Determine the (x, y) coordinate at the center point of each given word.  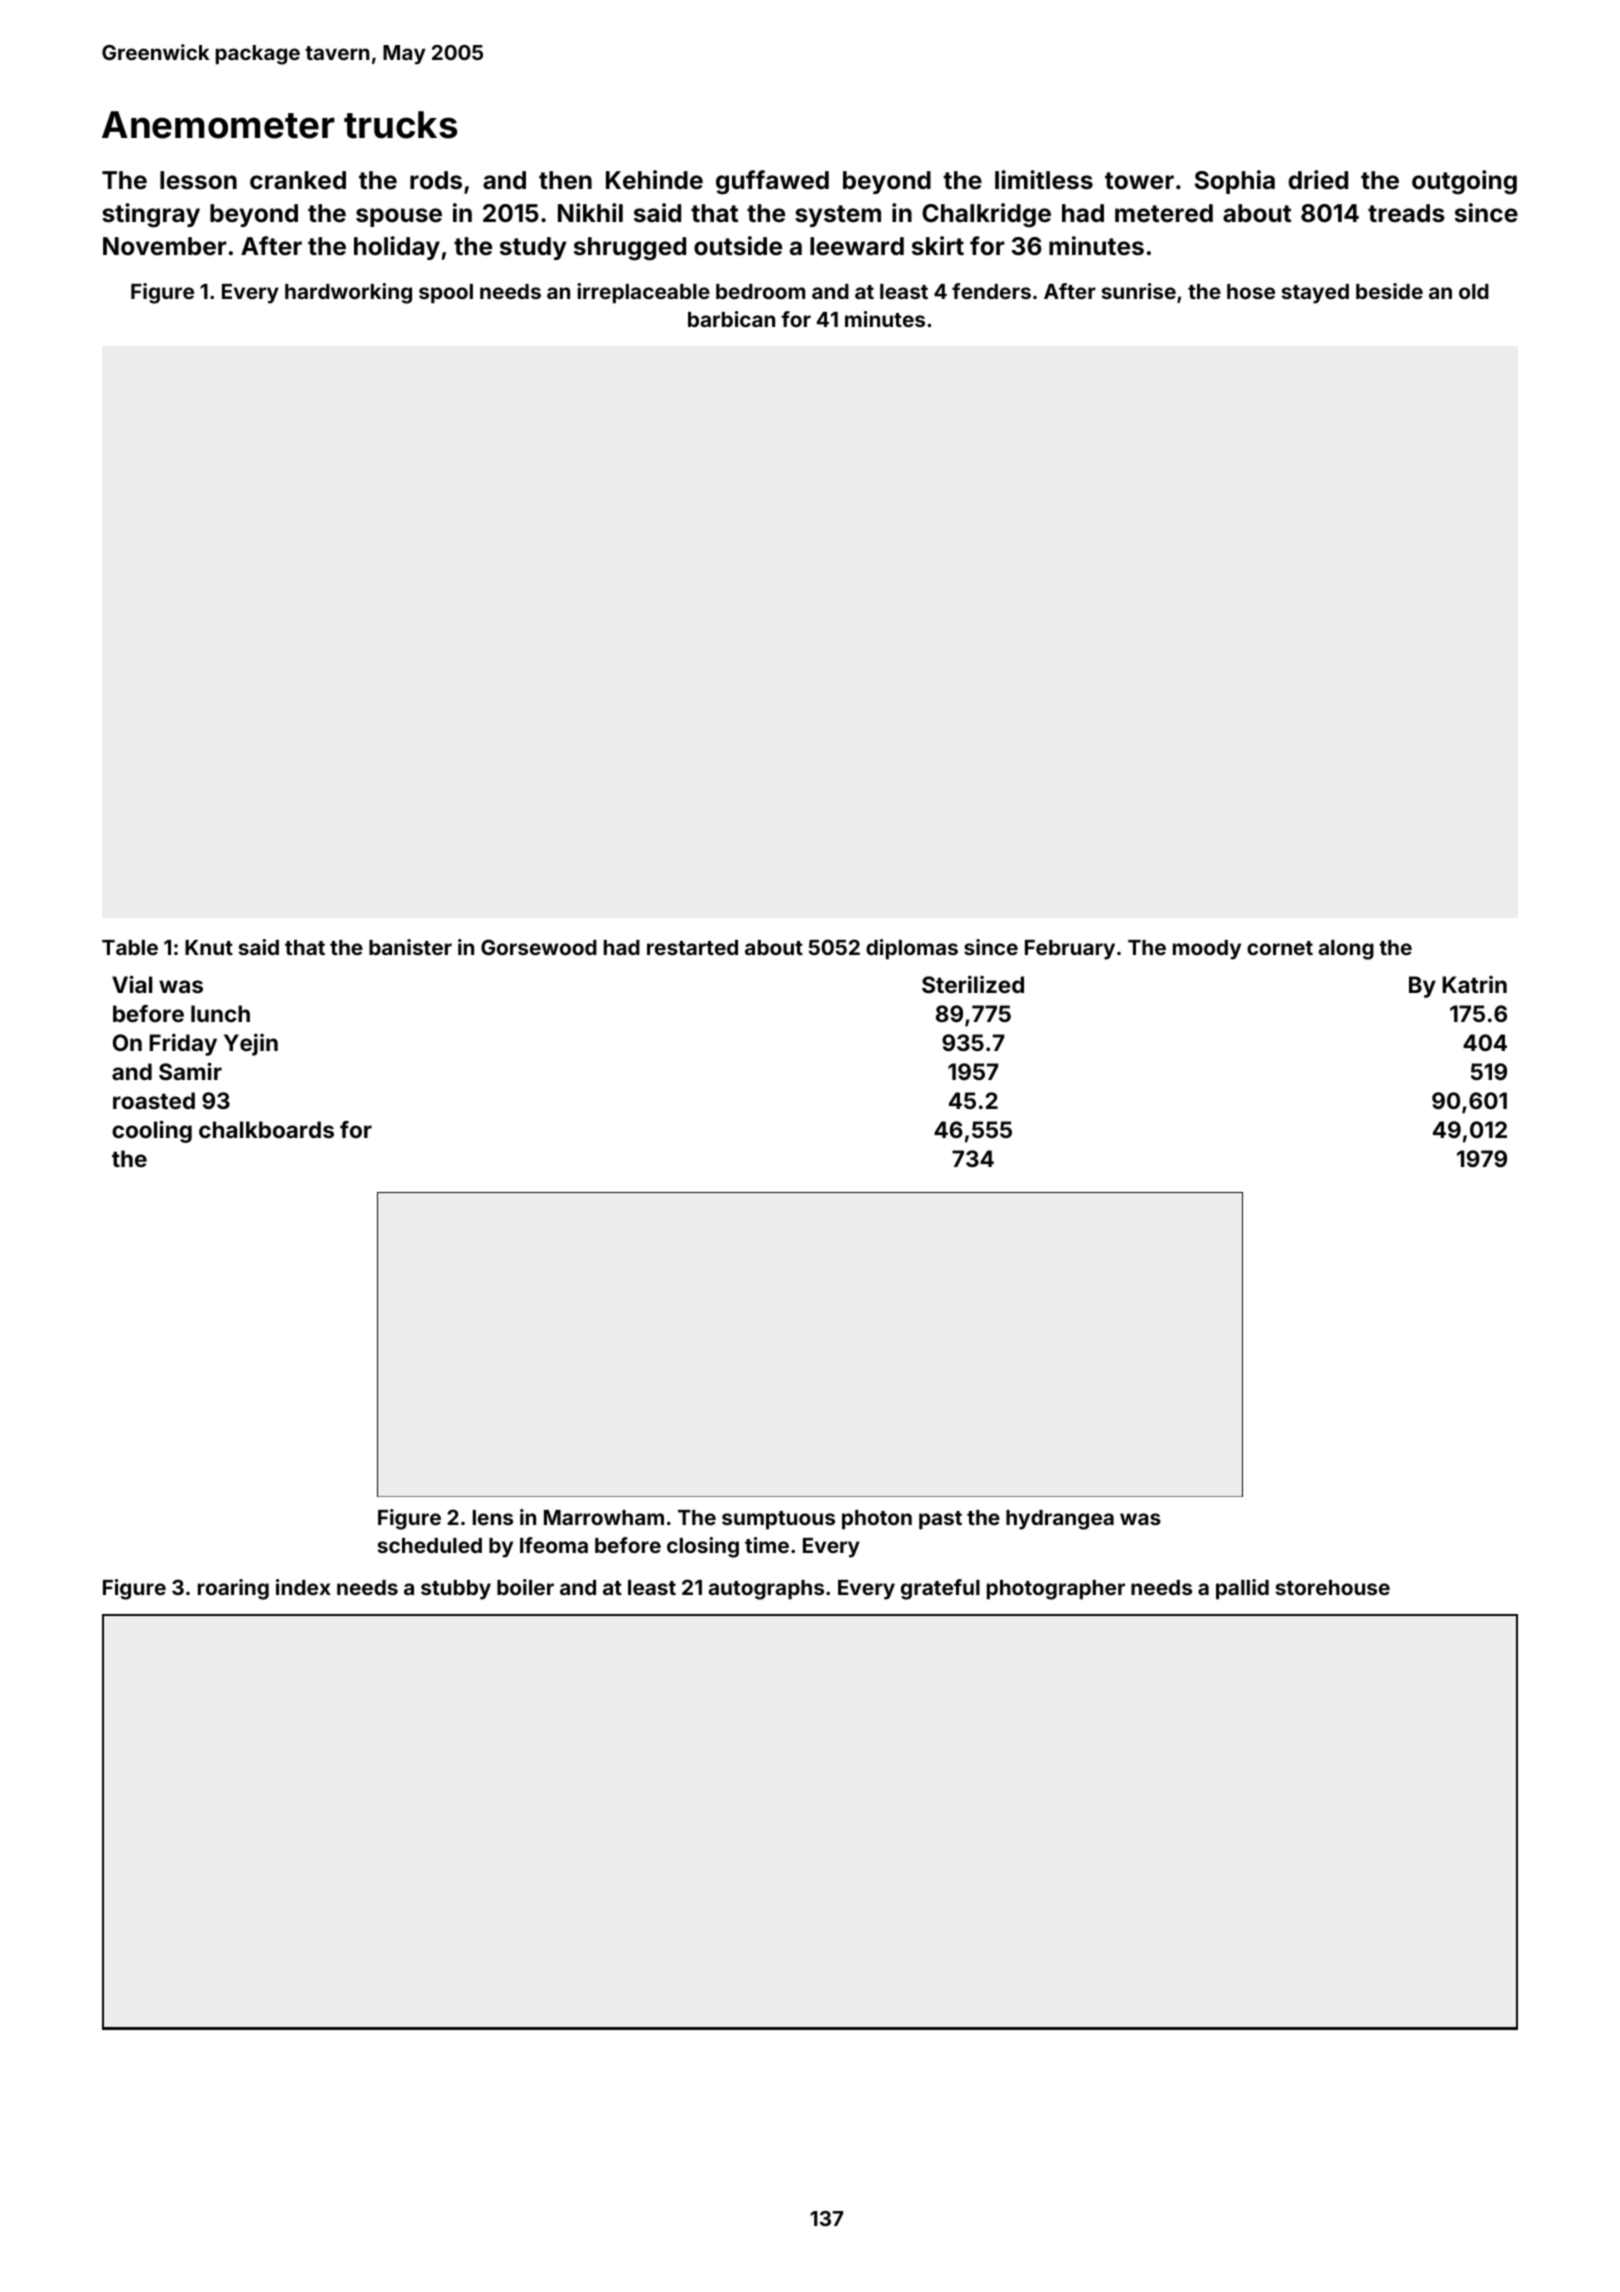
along (1346, 950)
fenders (991, 291)
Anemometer (218, 125)
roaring (233, 1589)
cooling (152, 1131)
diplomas (912, 949)
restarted (692, 947)
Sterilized (973, 984)
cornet (1280, 948)
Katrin (1474, 984)
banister (410, 947)
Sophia (1235, 182)
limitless (1044, 180)
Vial (132, 984)
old (1474, 291)
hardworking (348, 293)
